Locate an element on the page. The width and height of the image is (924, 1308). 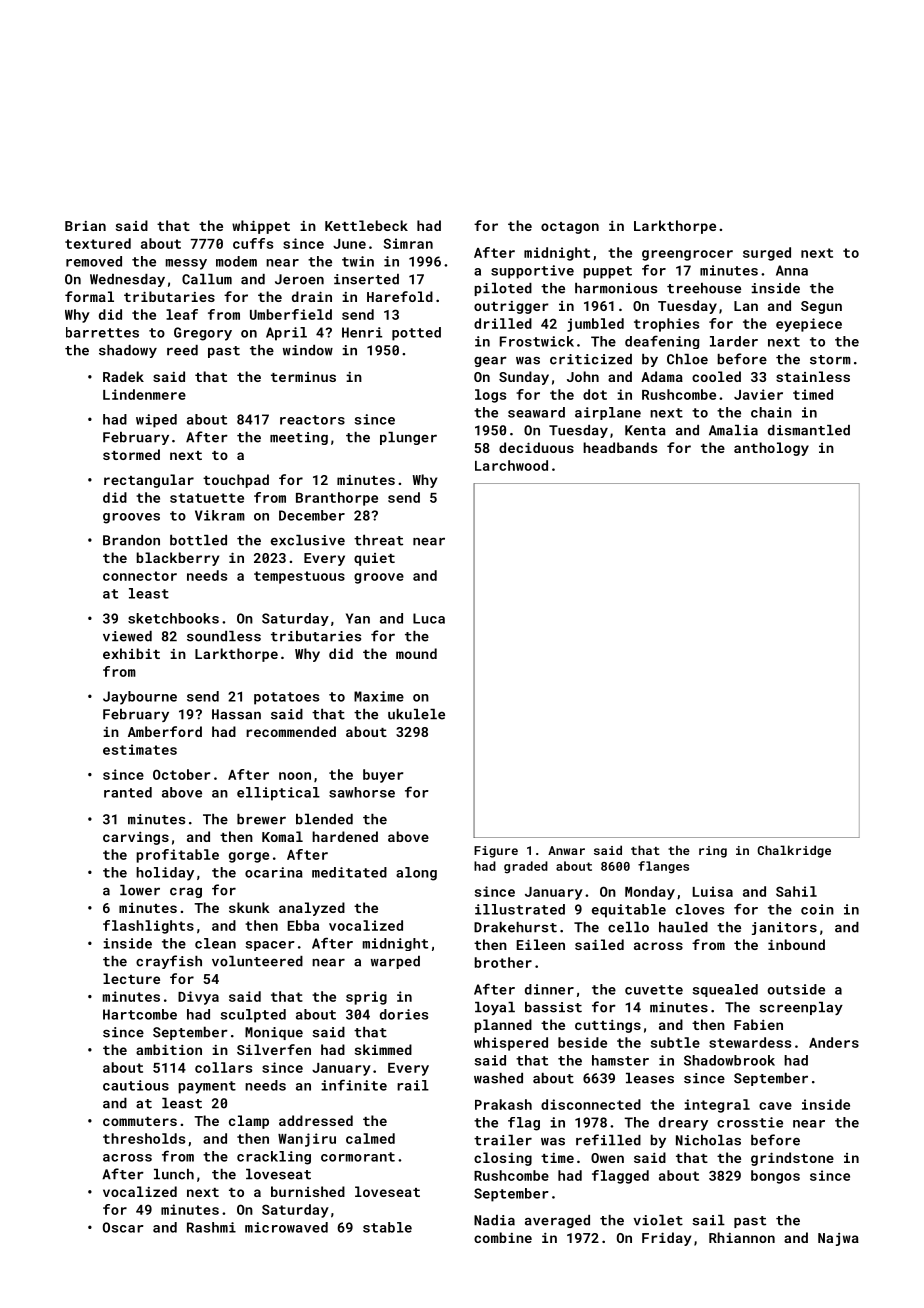
Brian is located at coordinates (85, 226).
